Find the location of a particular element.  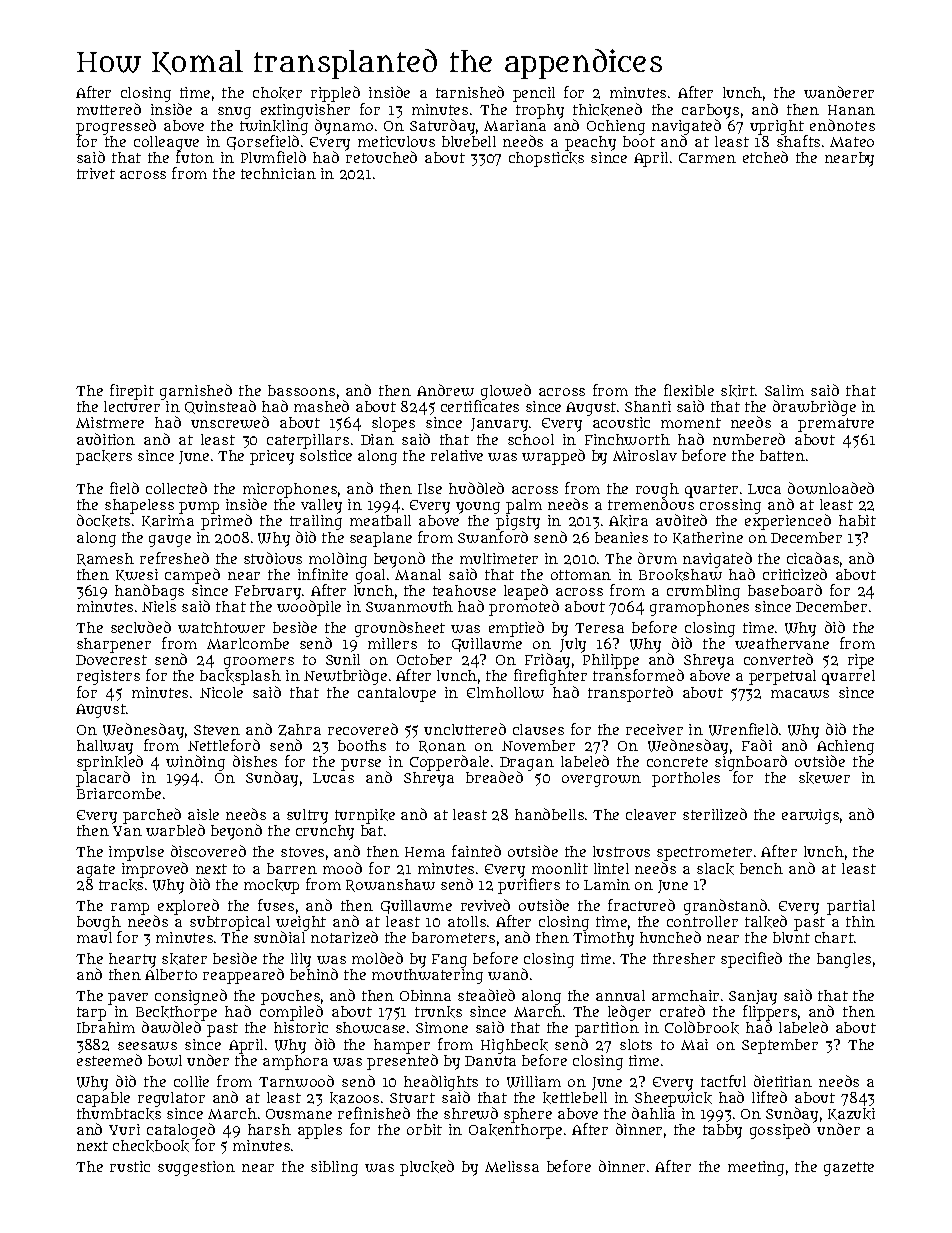

plucked is located at coordinates (427, 1168).
